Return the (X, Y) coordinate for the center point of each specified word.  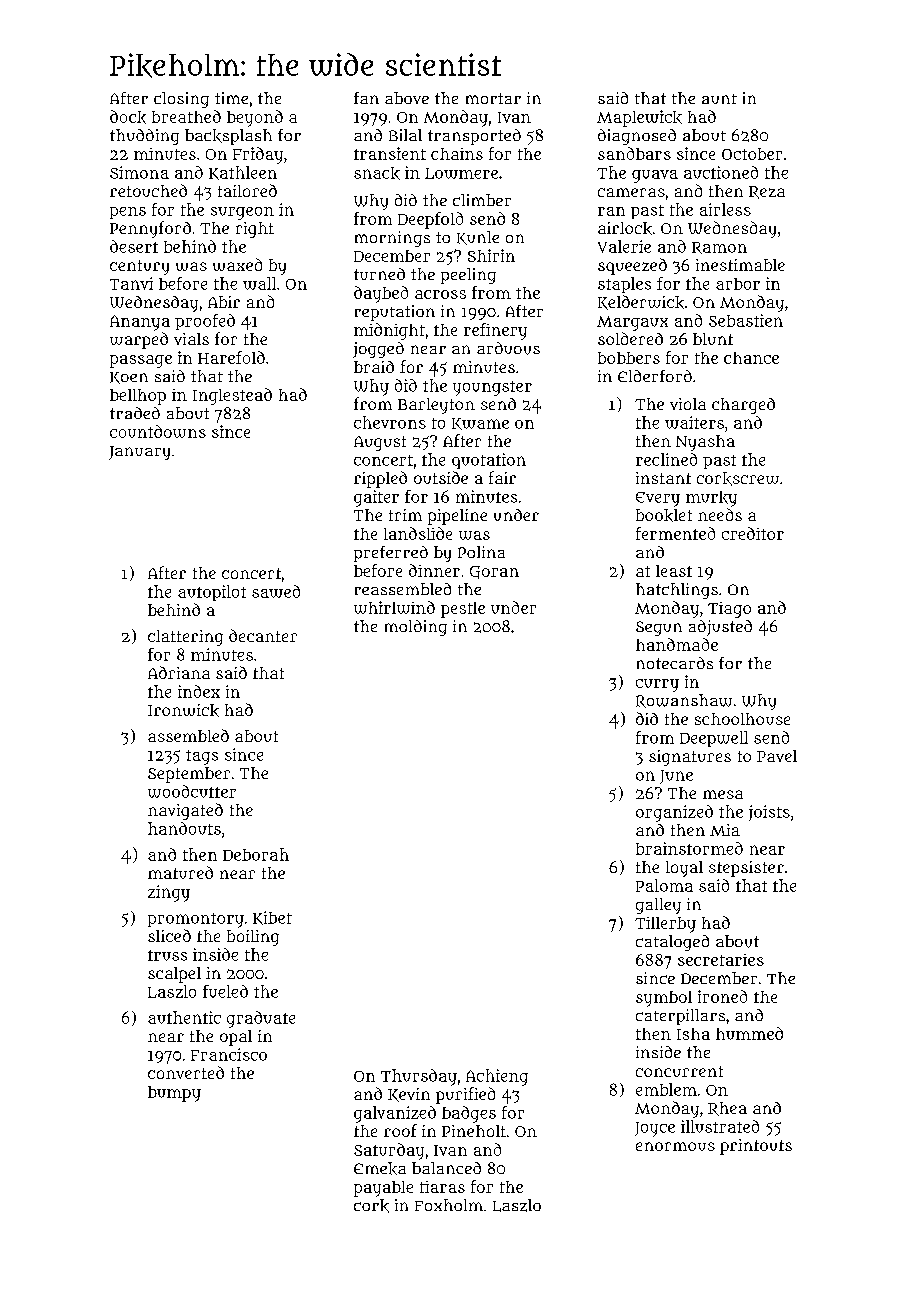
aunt (719, 99)
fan (366, 98)
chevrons (390, 422)
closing (181, 100)
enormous (675, 1146)
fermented (675, 533)
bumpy (174, 1094)
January (139, 453)
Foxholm (449, 1205)
